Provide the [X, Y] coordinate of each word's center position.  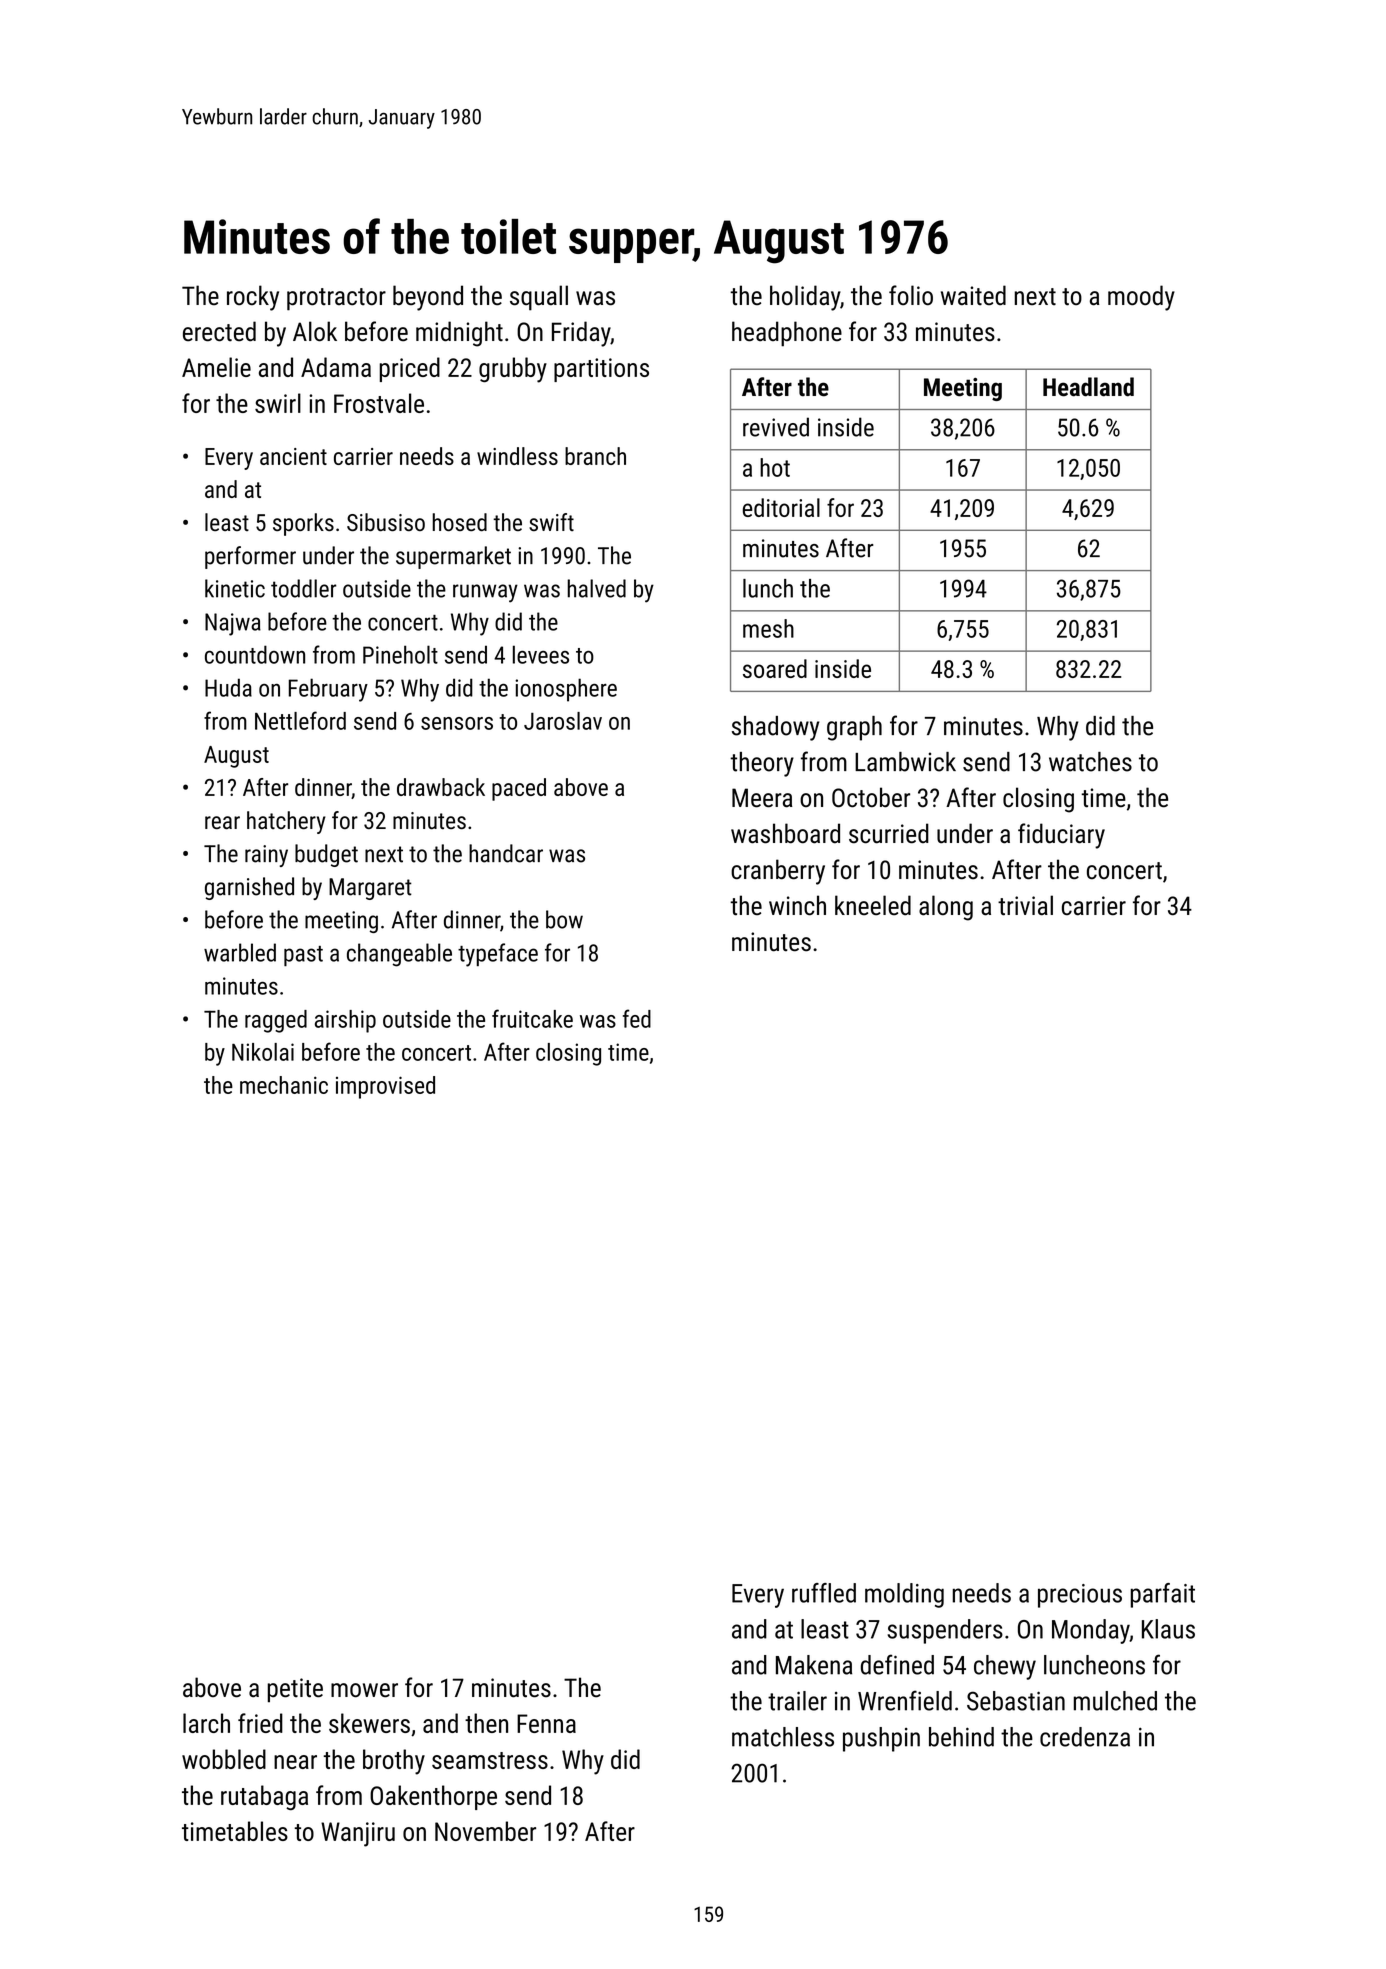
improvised [385, 1087]
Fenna [546, 1723]
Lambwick [905, 762]
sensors [457, 723]
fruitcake [532, 1018]
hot [775, 467]
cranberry [778, 872]
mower [364, 1690]
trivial [1025, 905]
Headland [1088, 387]
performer [250, 557]
